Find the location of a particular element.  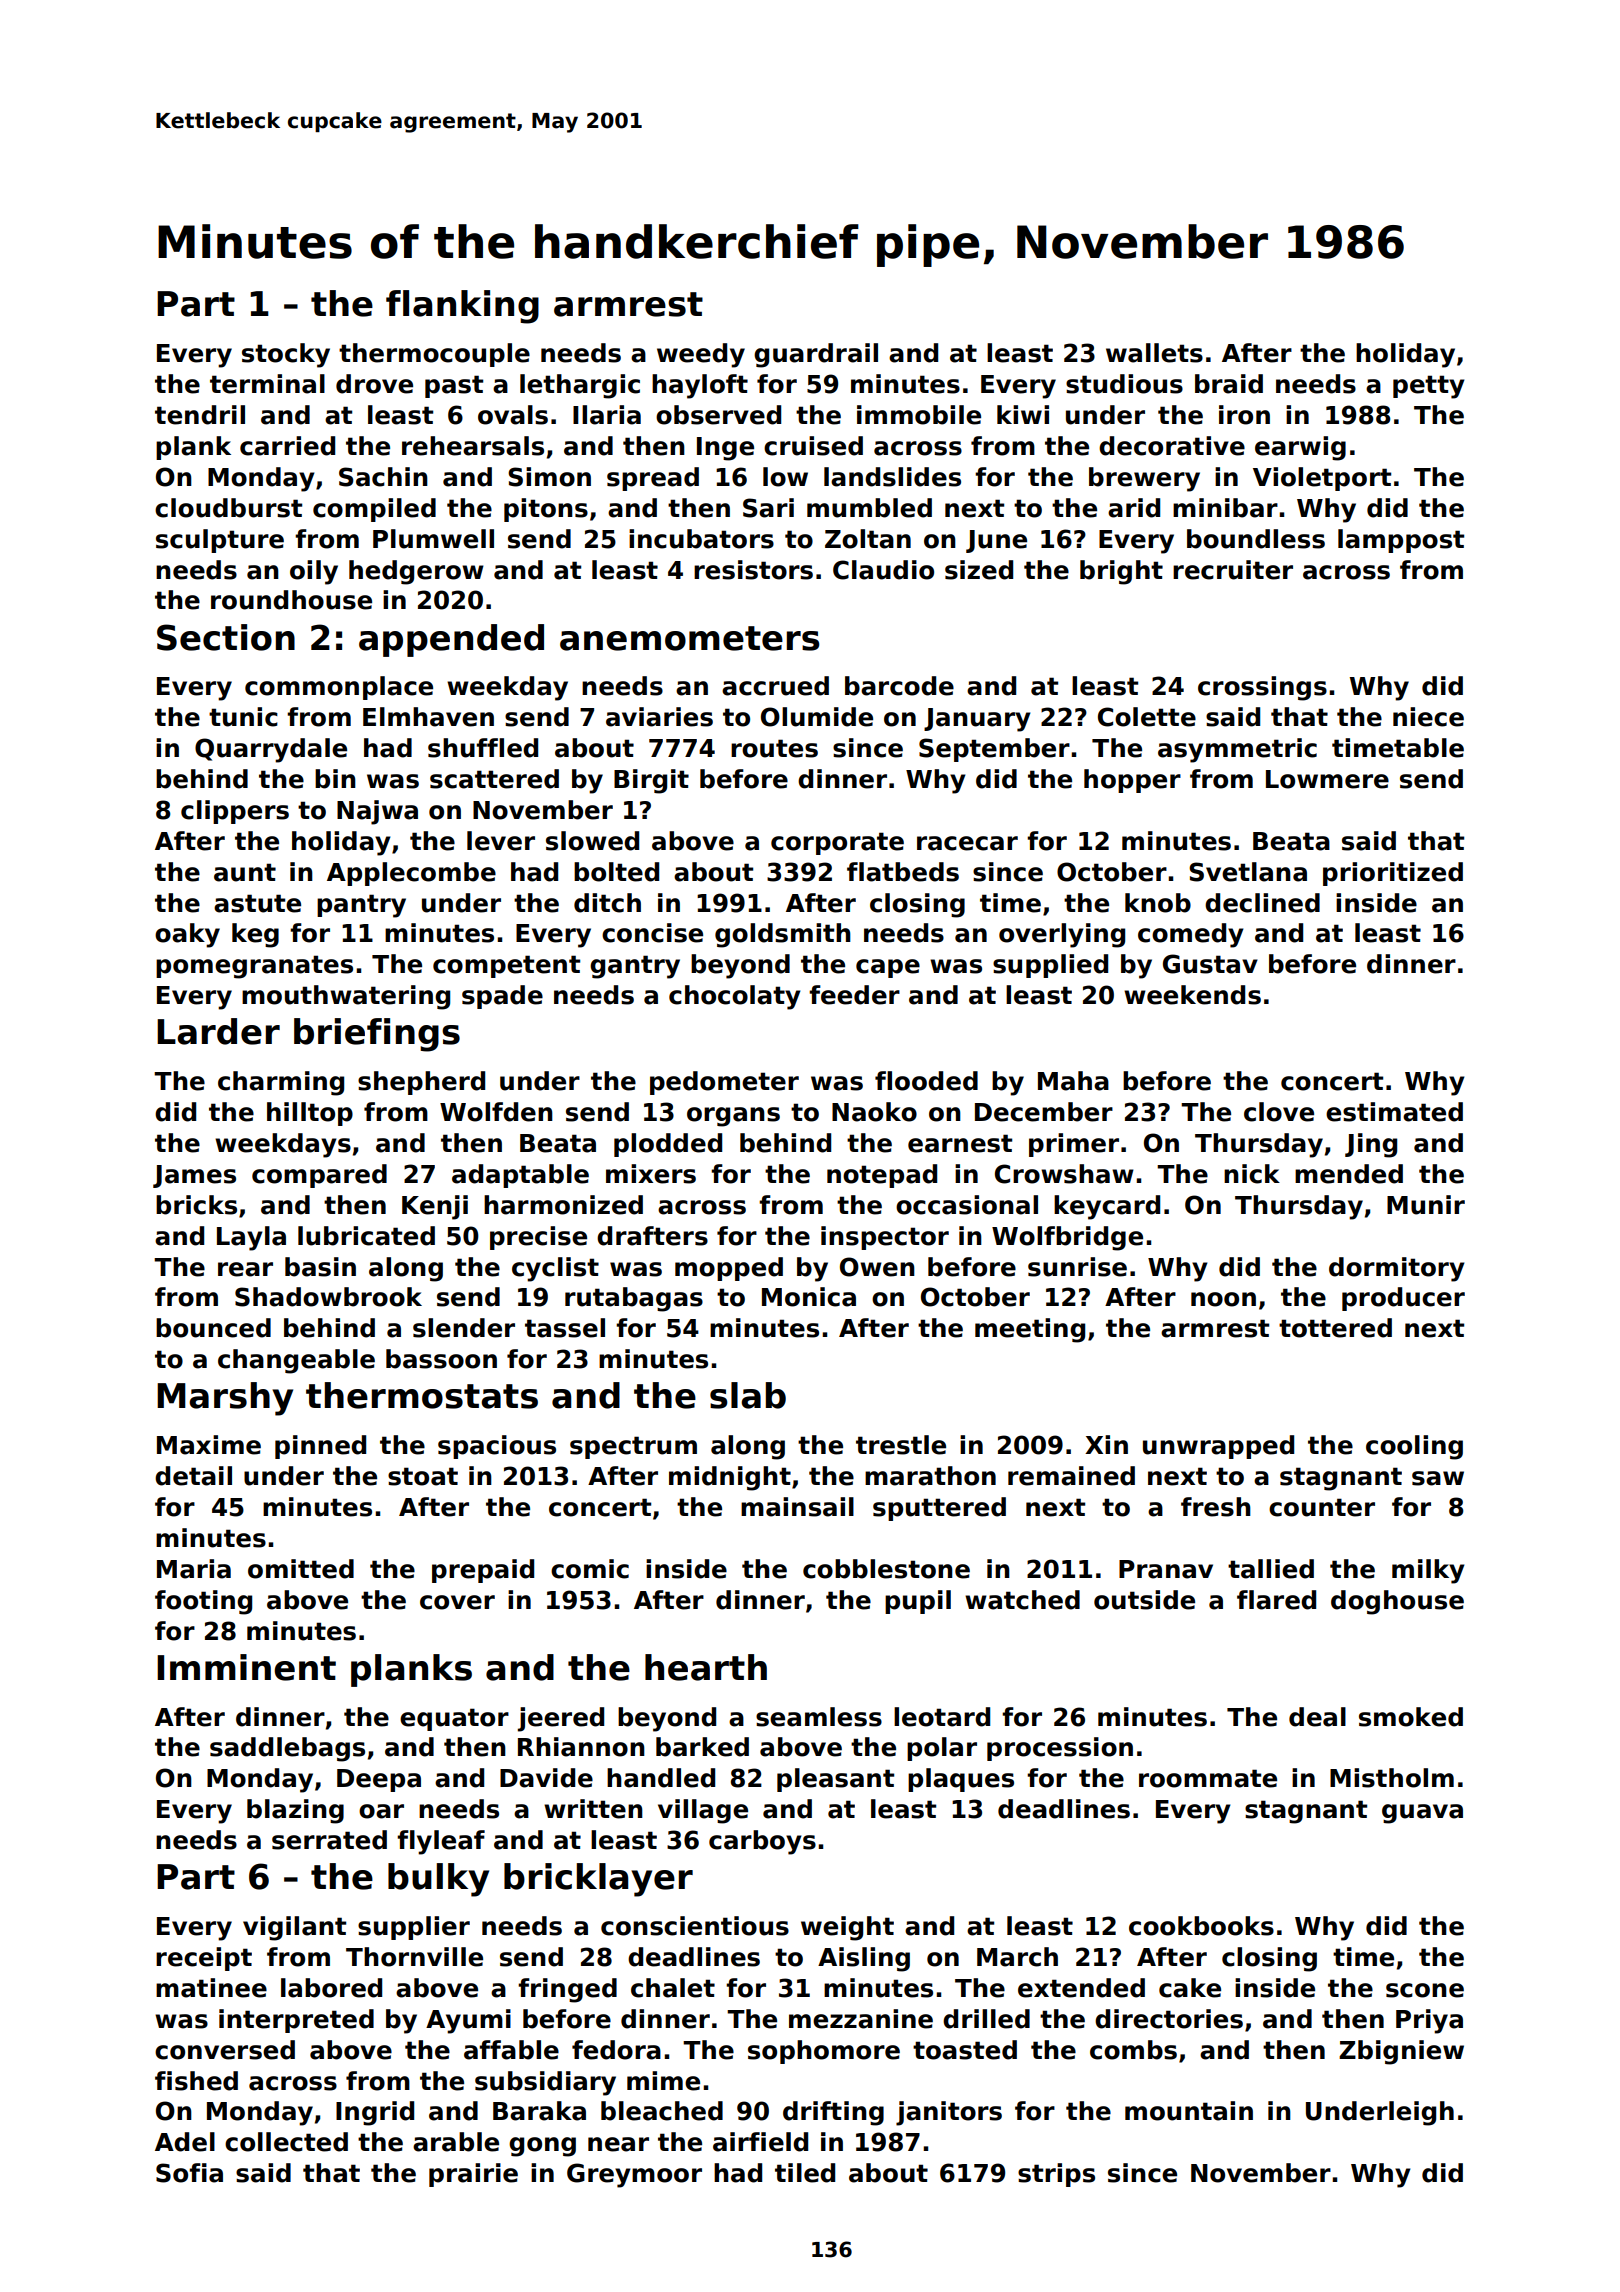

barcode is located at coordinates (899, 686).
